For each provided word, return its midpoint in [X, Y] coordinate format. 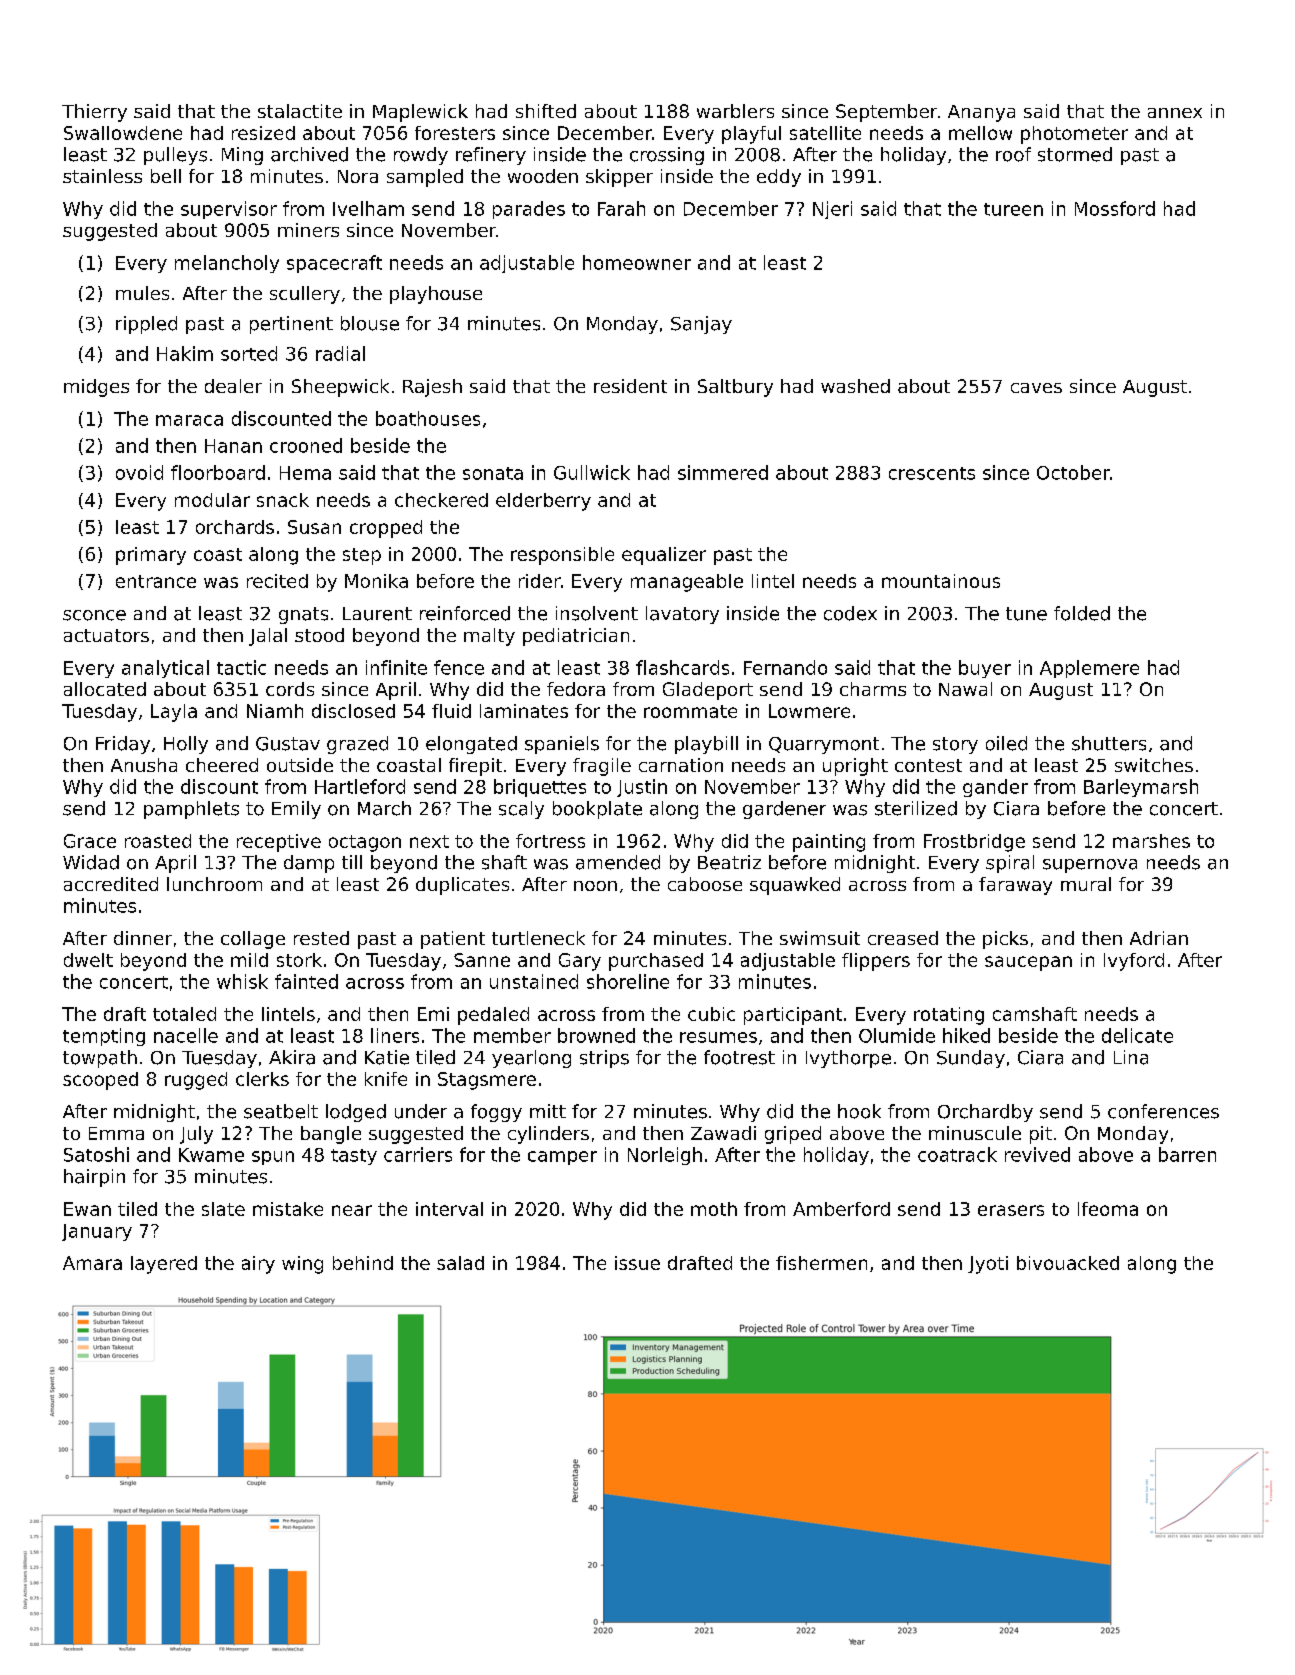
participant [793, 1016]
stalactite [300, 111]
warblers [735, 111]
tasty [354, 1157]
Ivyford [1134, 962]
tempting [104, 1037]
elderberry [543, 502]
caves [1036, 388]
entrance [156, 581]
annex [1175, 113]
